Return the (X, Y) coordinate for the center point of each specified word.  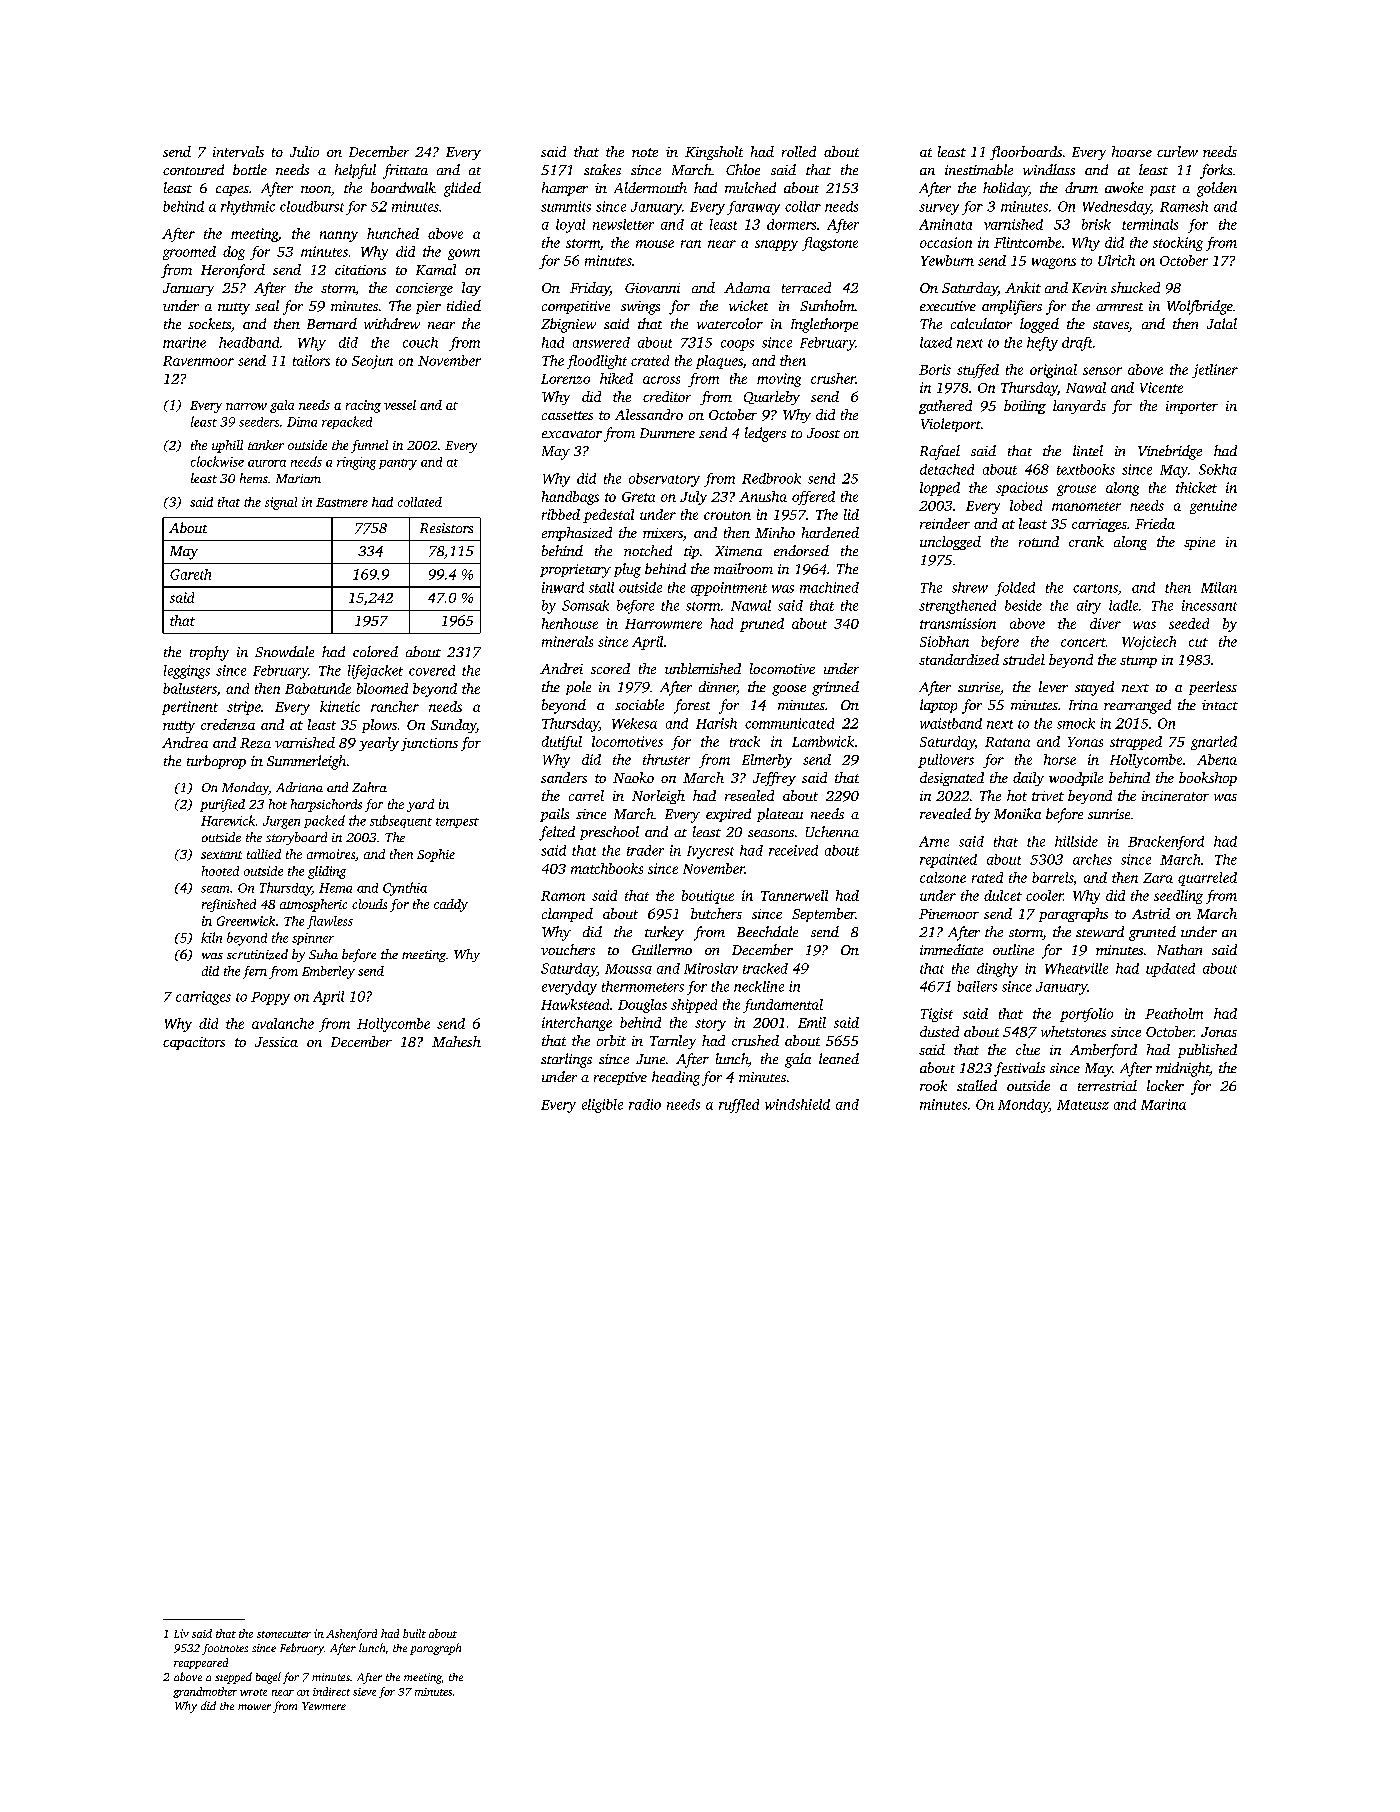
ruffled (739, 1106)
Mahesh (456, 1041)
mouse (655, 244)
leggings (187, 672)
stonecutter (284, 1634)
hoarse (1132, 151)
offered (813, 498)
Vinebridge (1170, 452)
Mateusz (1083, 1105)
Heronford (233, 271)
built (414, 1633)
